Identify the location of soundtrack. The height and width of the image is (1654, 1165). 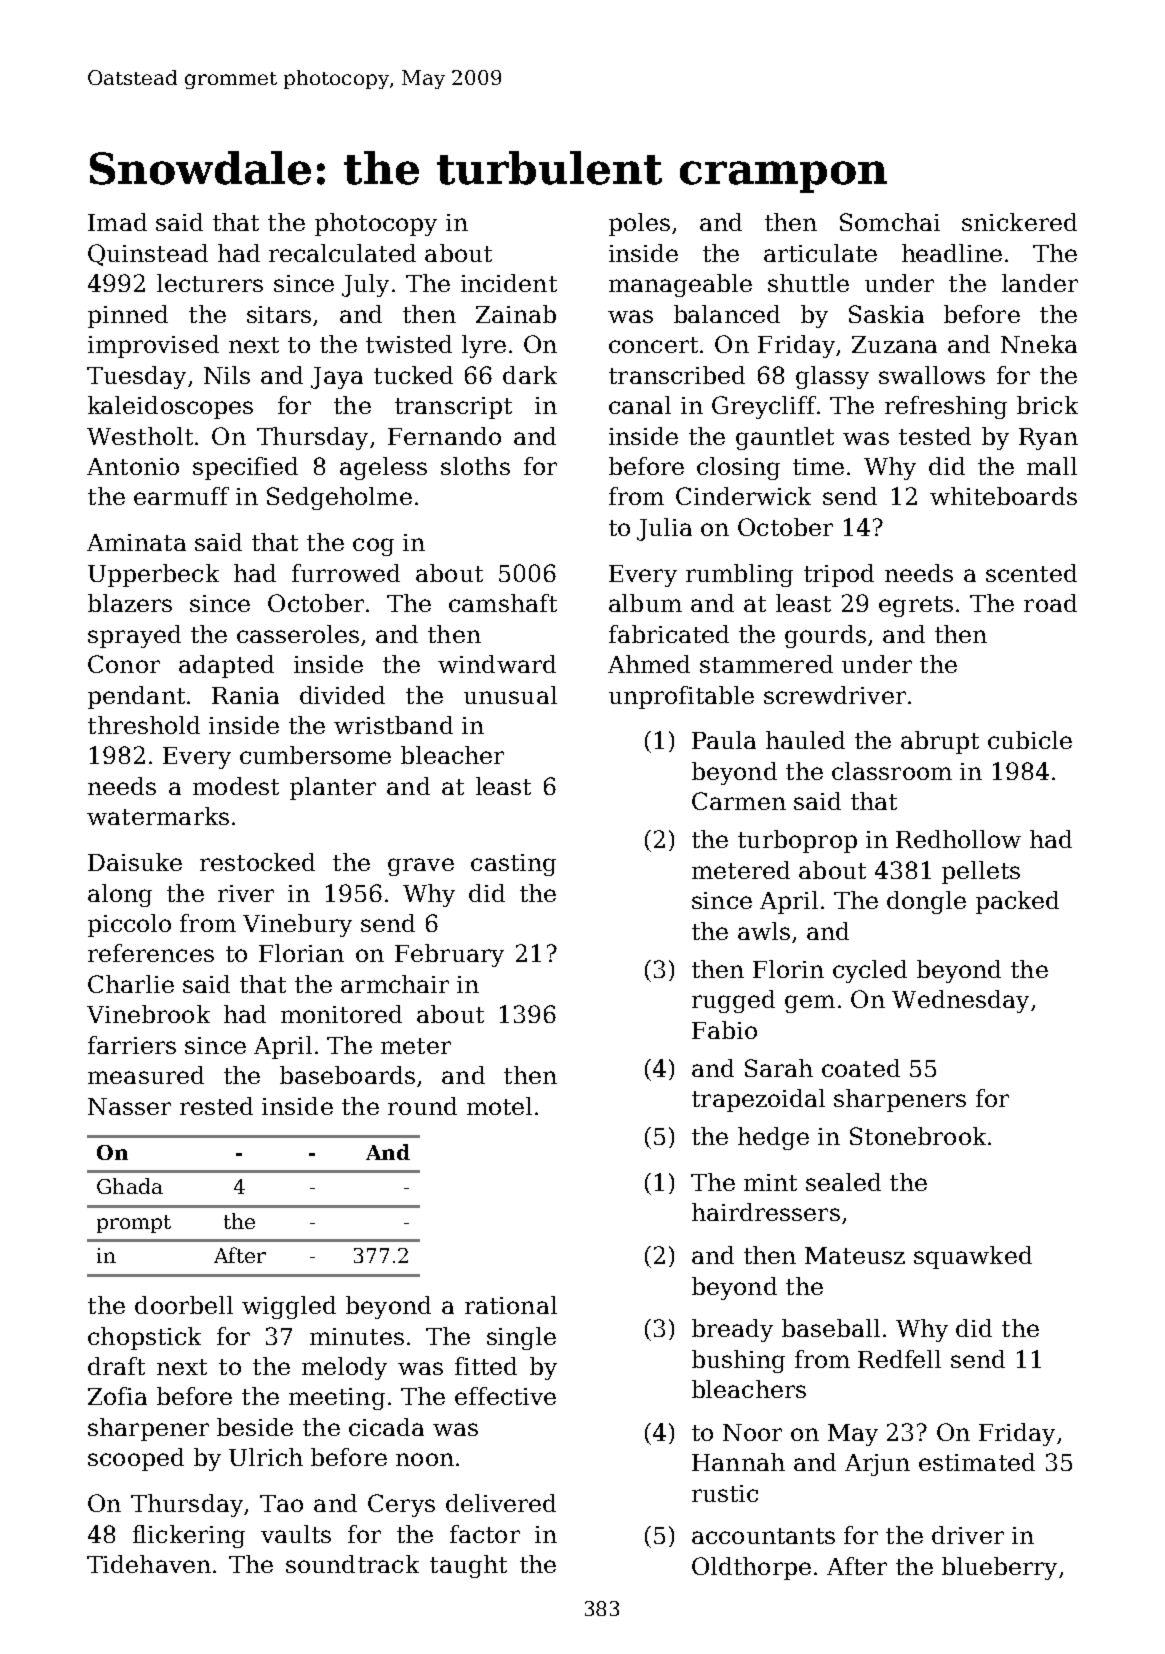
(352, 1564).
